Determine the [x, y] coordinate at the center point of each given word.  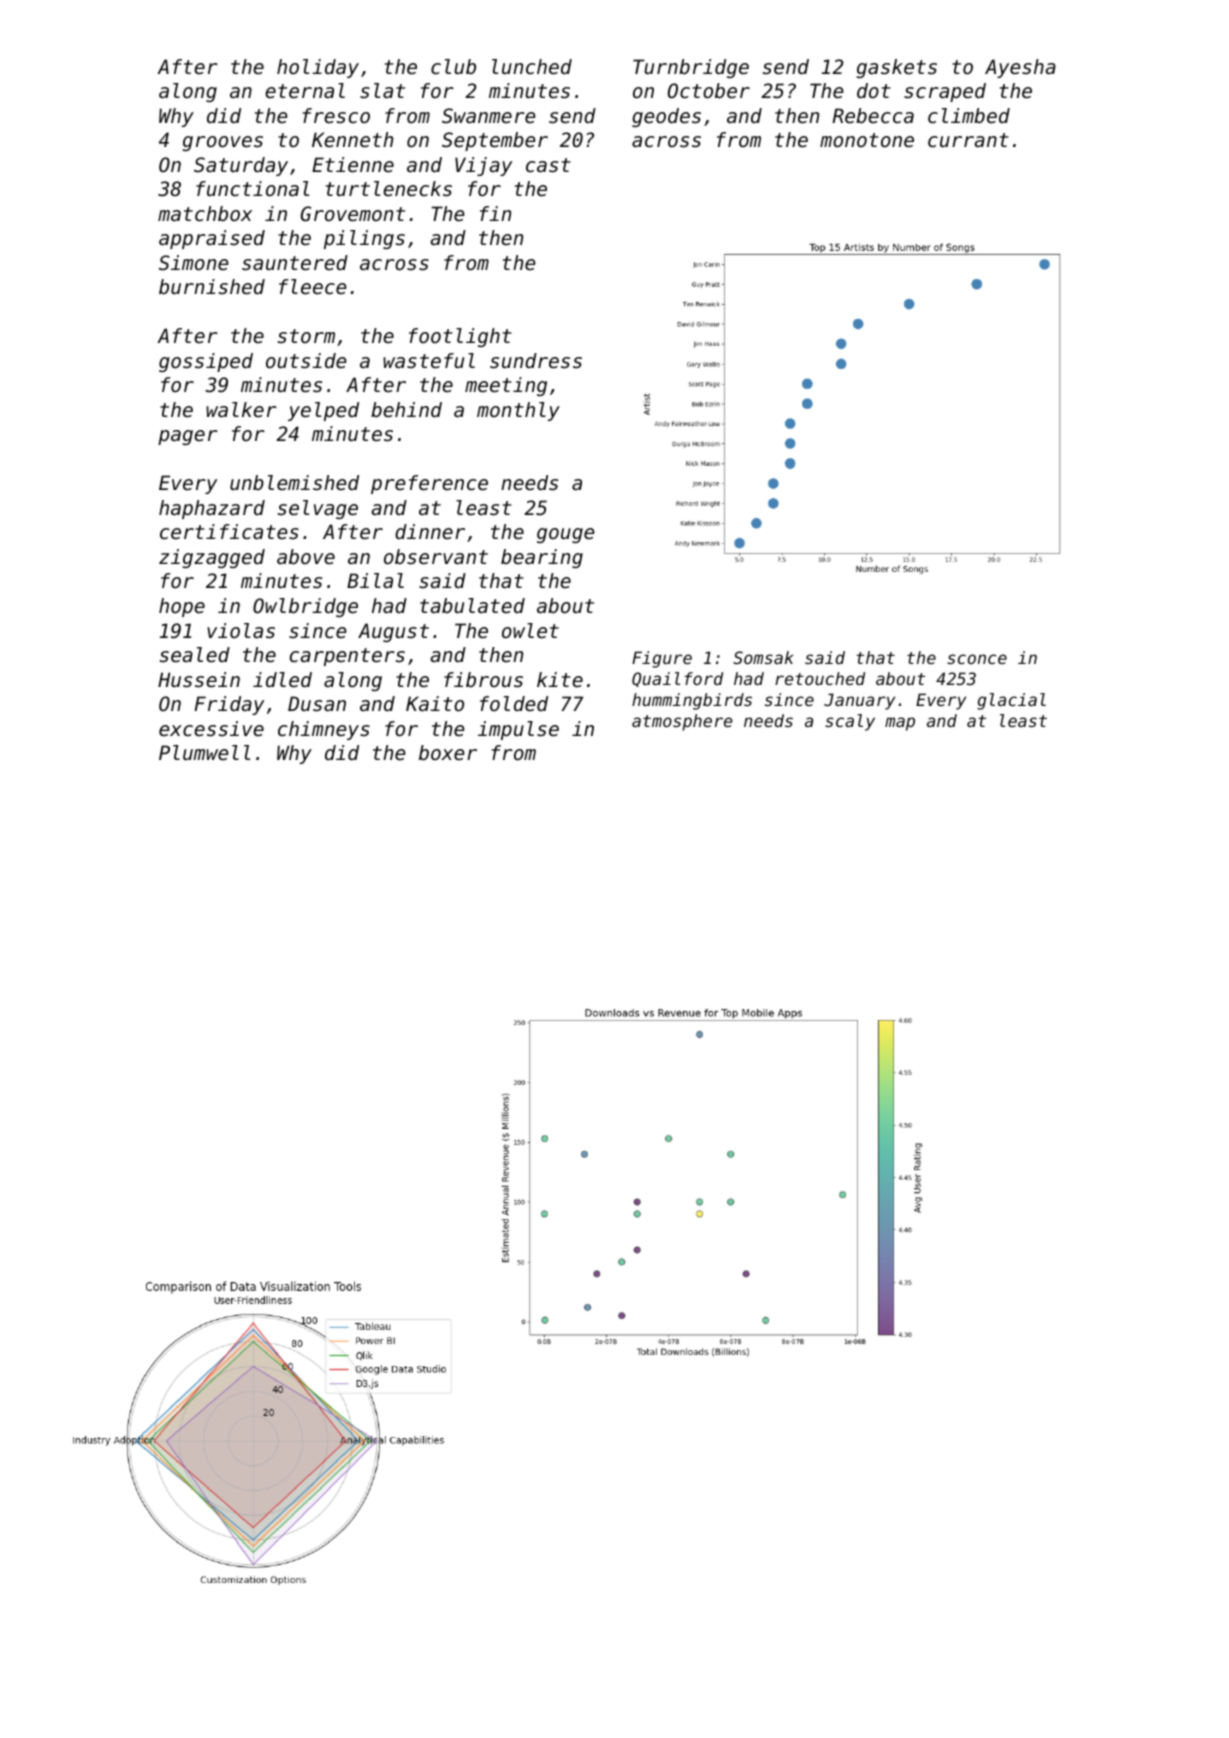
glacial [1011, 701]
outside [306, 361]
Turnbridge [691, 68]
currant [968, 140]
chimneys [324, 730]
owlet [530, 631]
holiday [318, 68]
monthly [518, 411]
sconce [977, 659]
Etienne [353, 165]
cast [548, 165]
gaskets [896, 68]
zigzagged [212, 558]
